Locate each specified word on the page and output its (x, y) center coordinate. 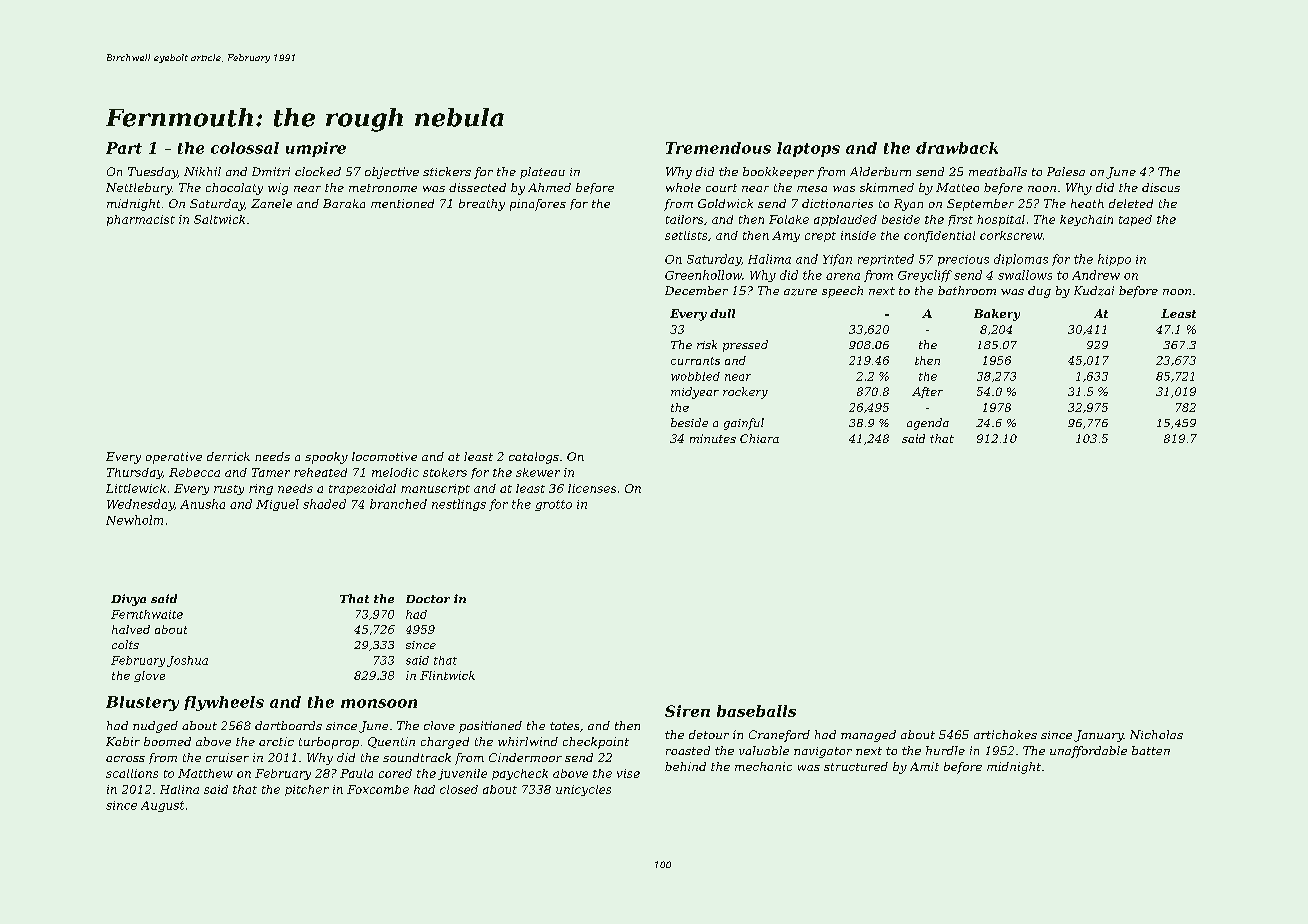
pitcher (307, 790)
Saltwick (219, 219)
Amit (924, 766)
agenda (928, 424)
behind (685, 766)
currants (695, 361)
